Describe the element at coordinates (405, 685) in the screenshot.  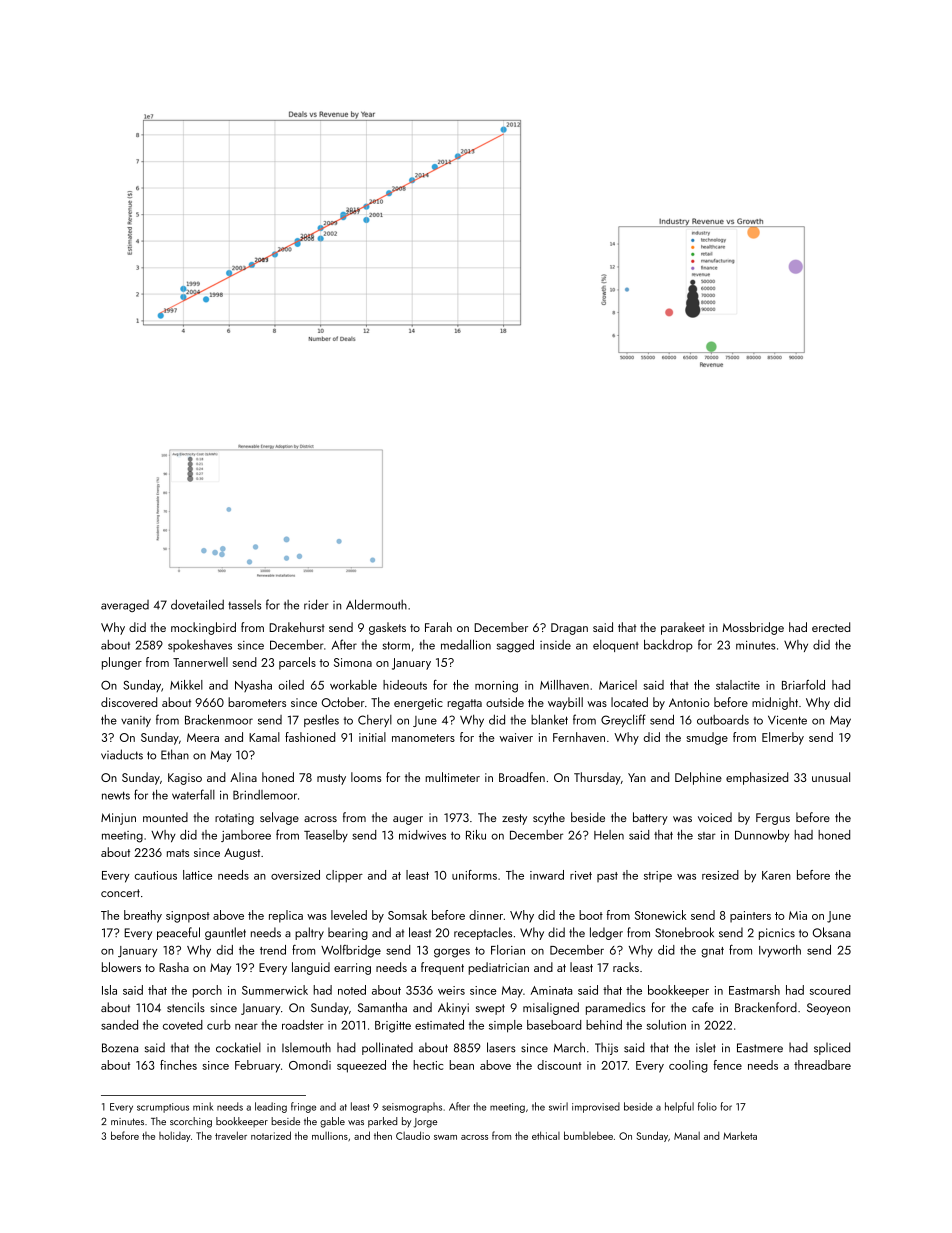
I see `hideouts` at that location.
